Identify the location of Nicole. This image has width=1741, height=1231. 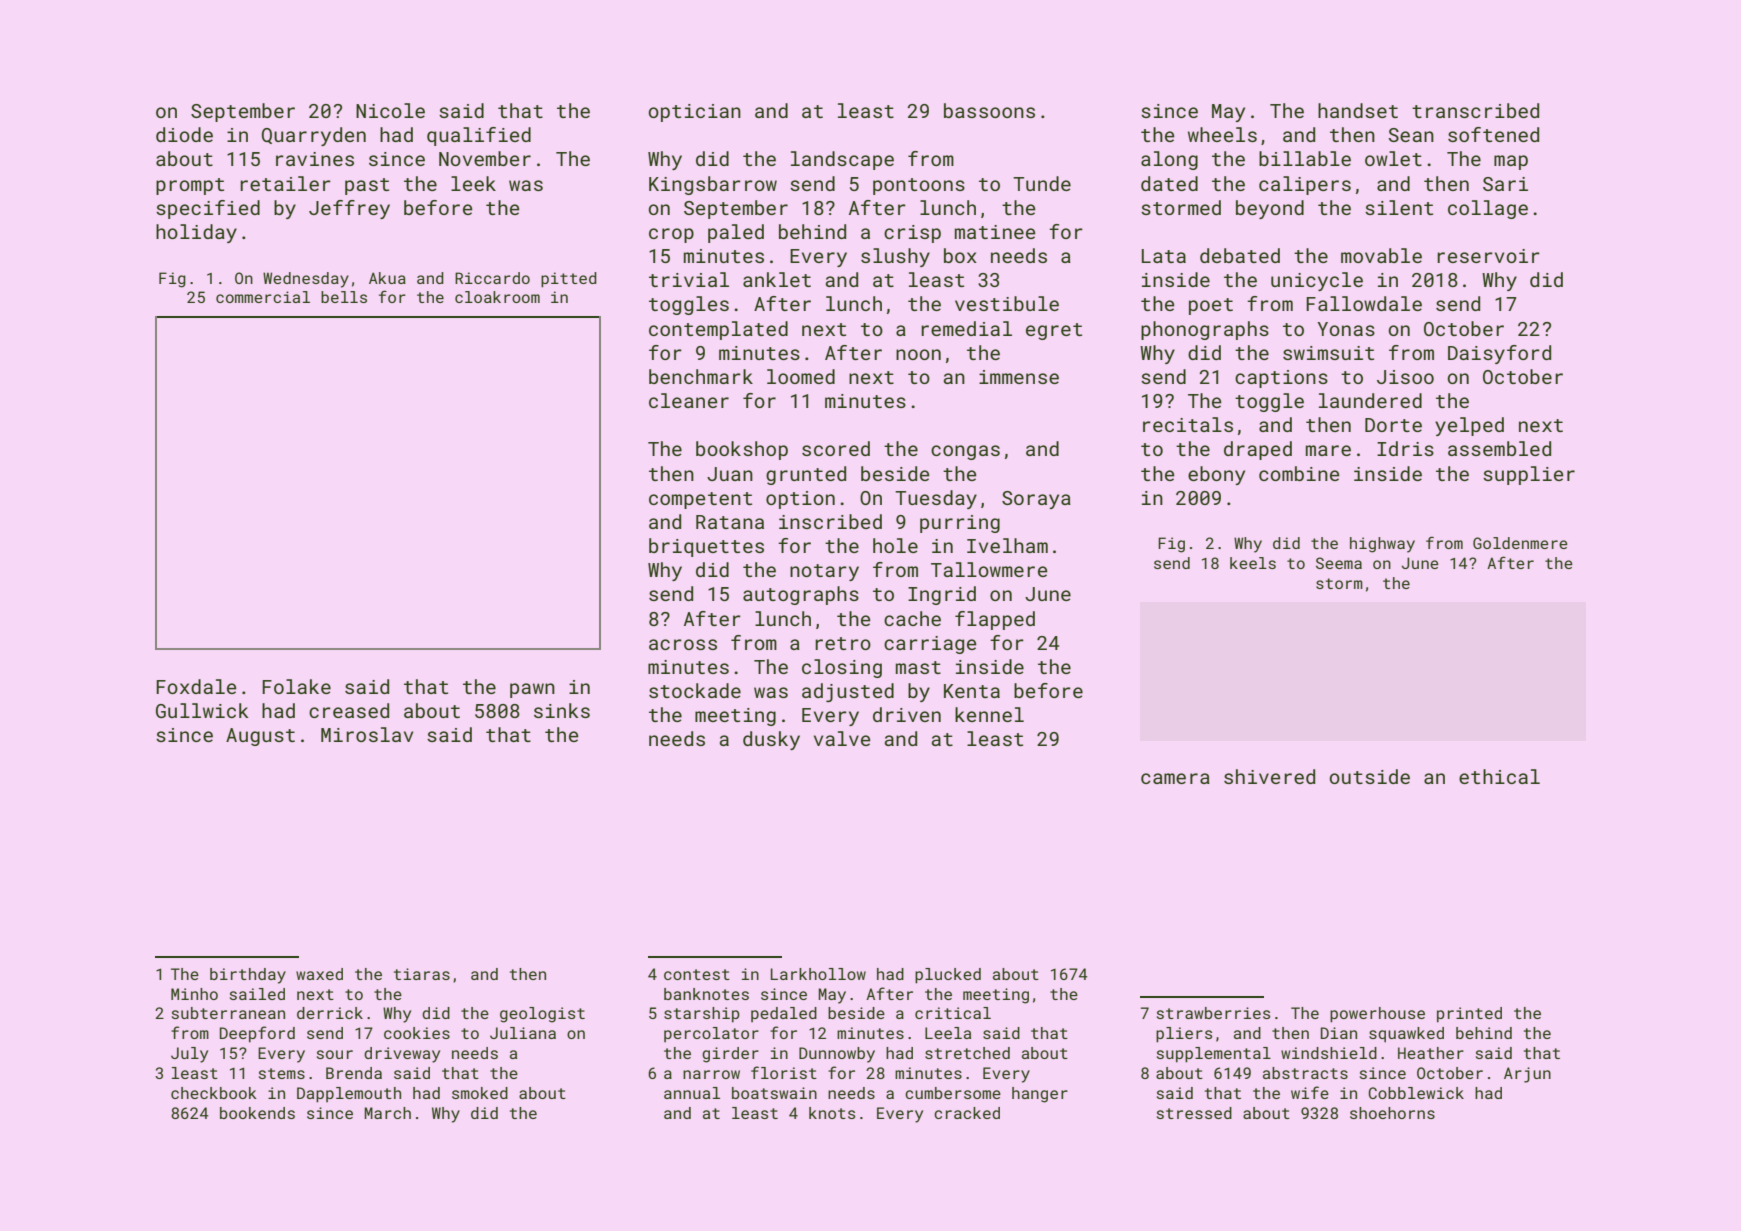
(390, 110).
